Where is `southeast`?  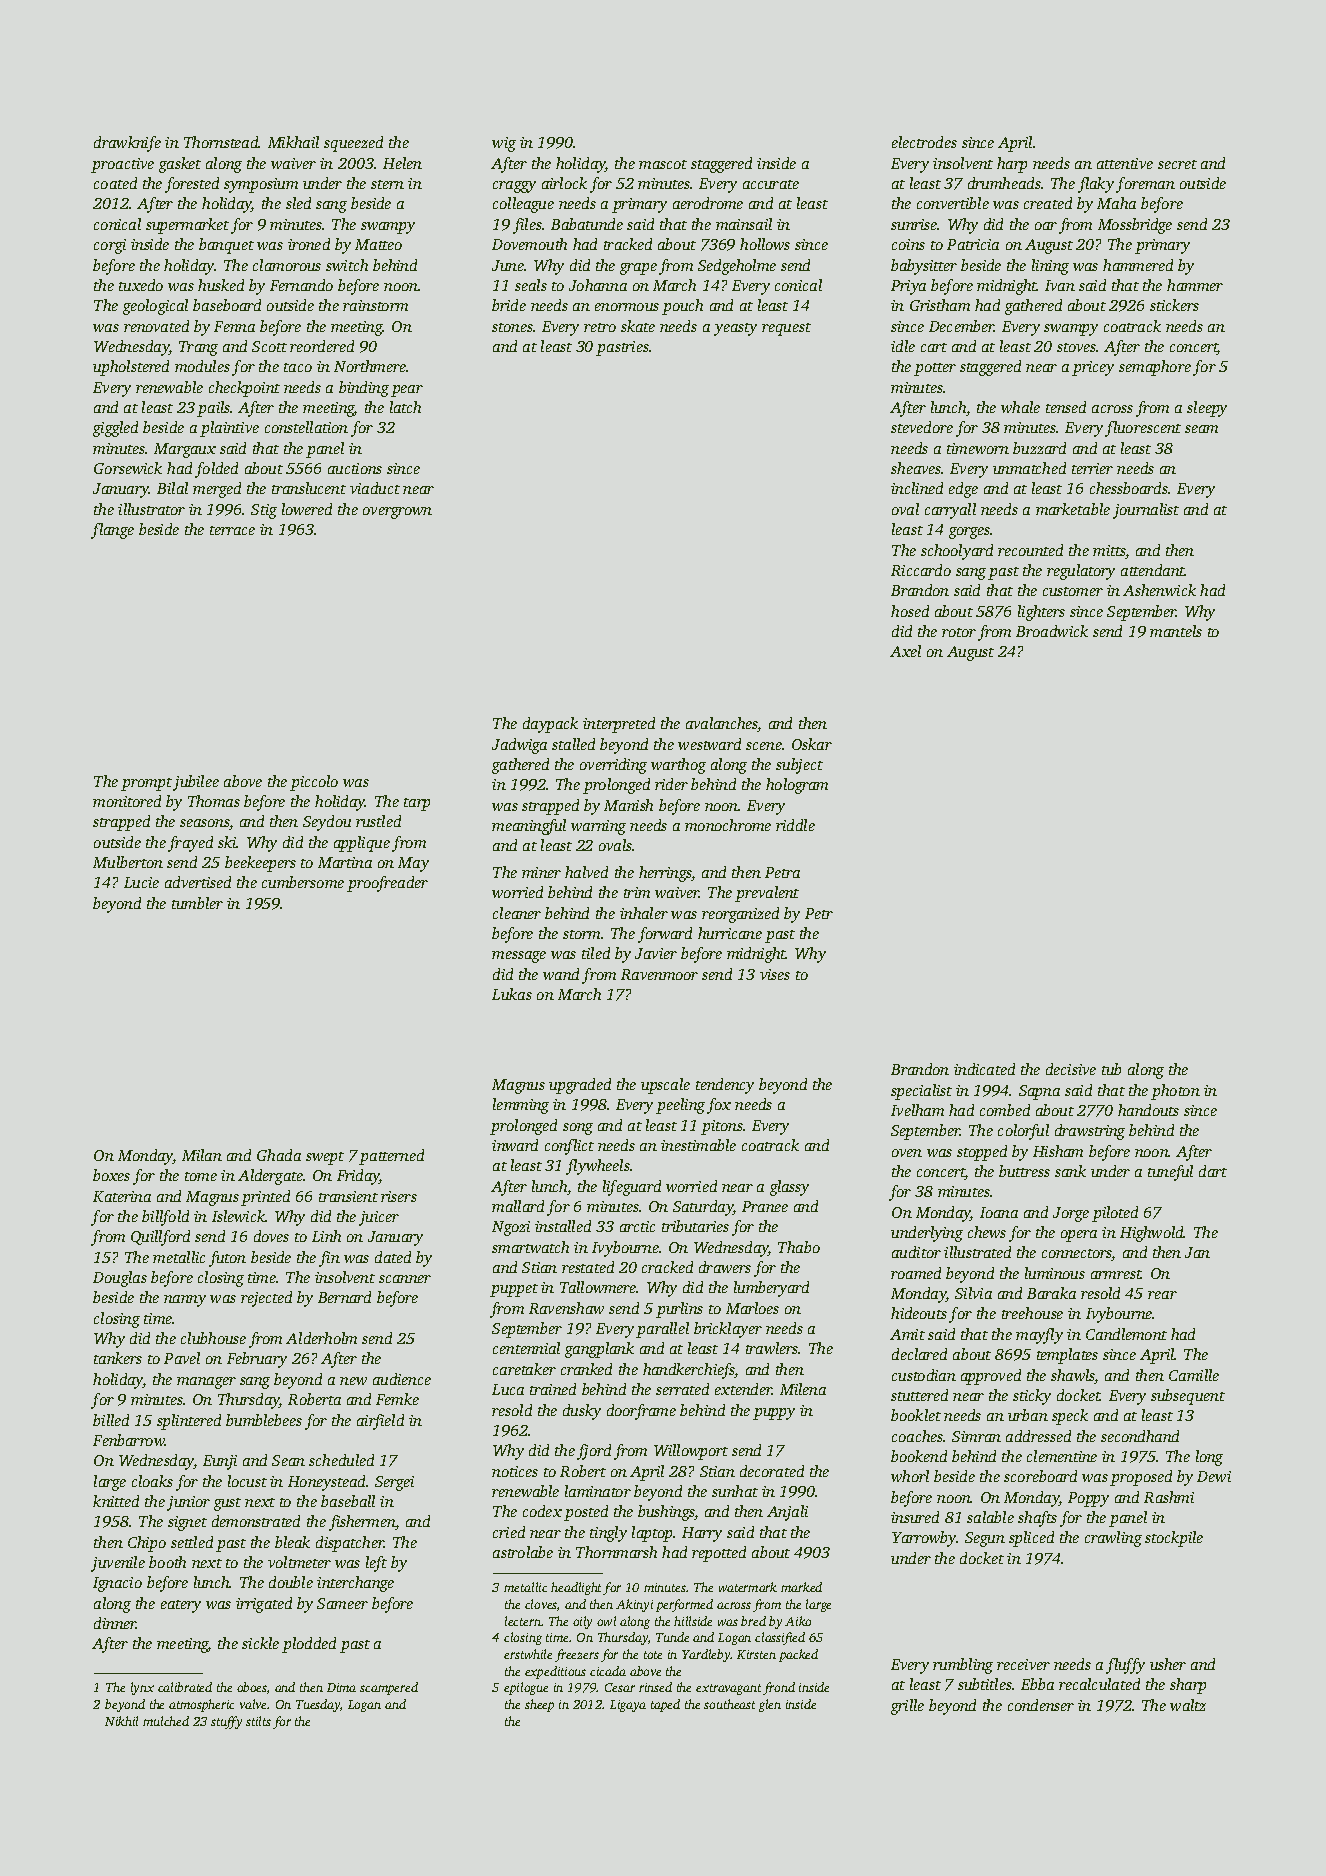
southeast is located at coordinates (729, 1704).
